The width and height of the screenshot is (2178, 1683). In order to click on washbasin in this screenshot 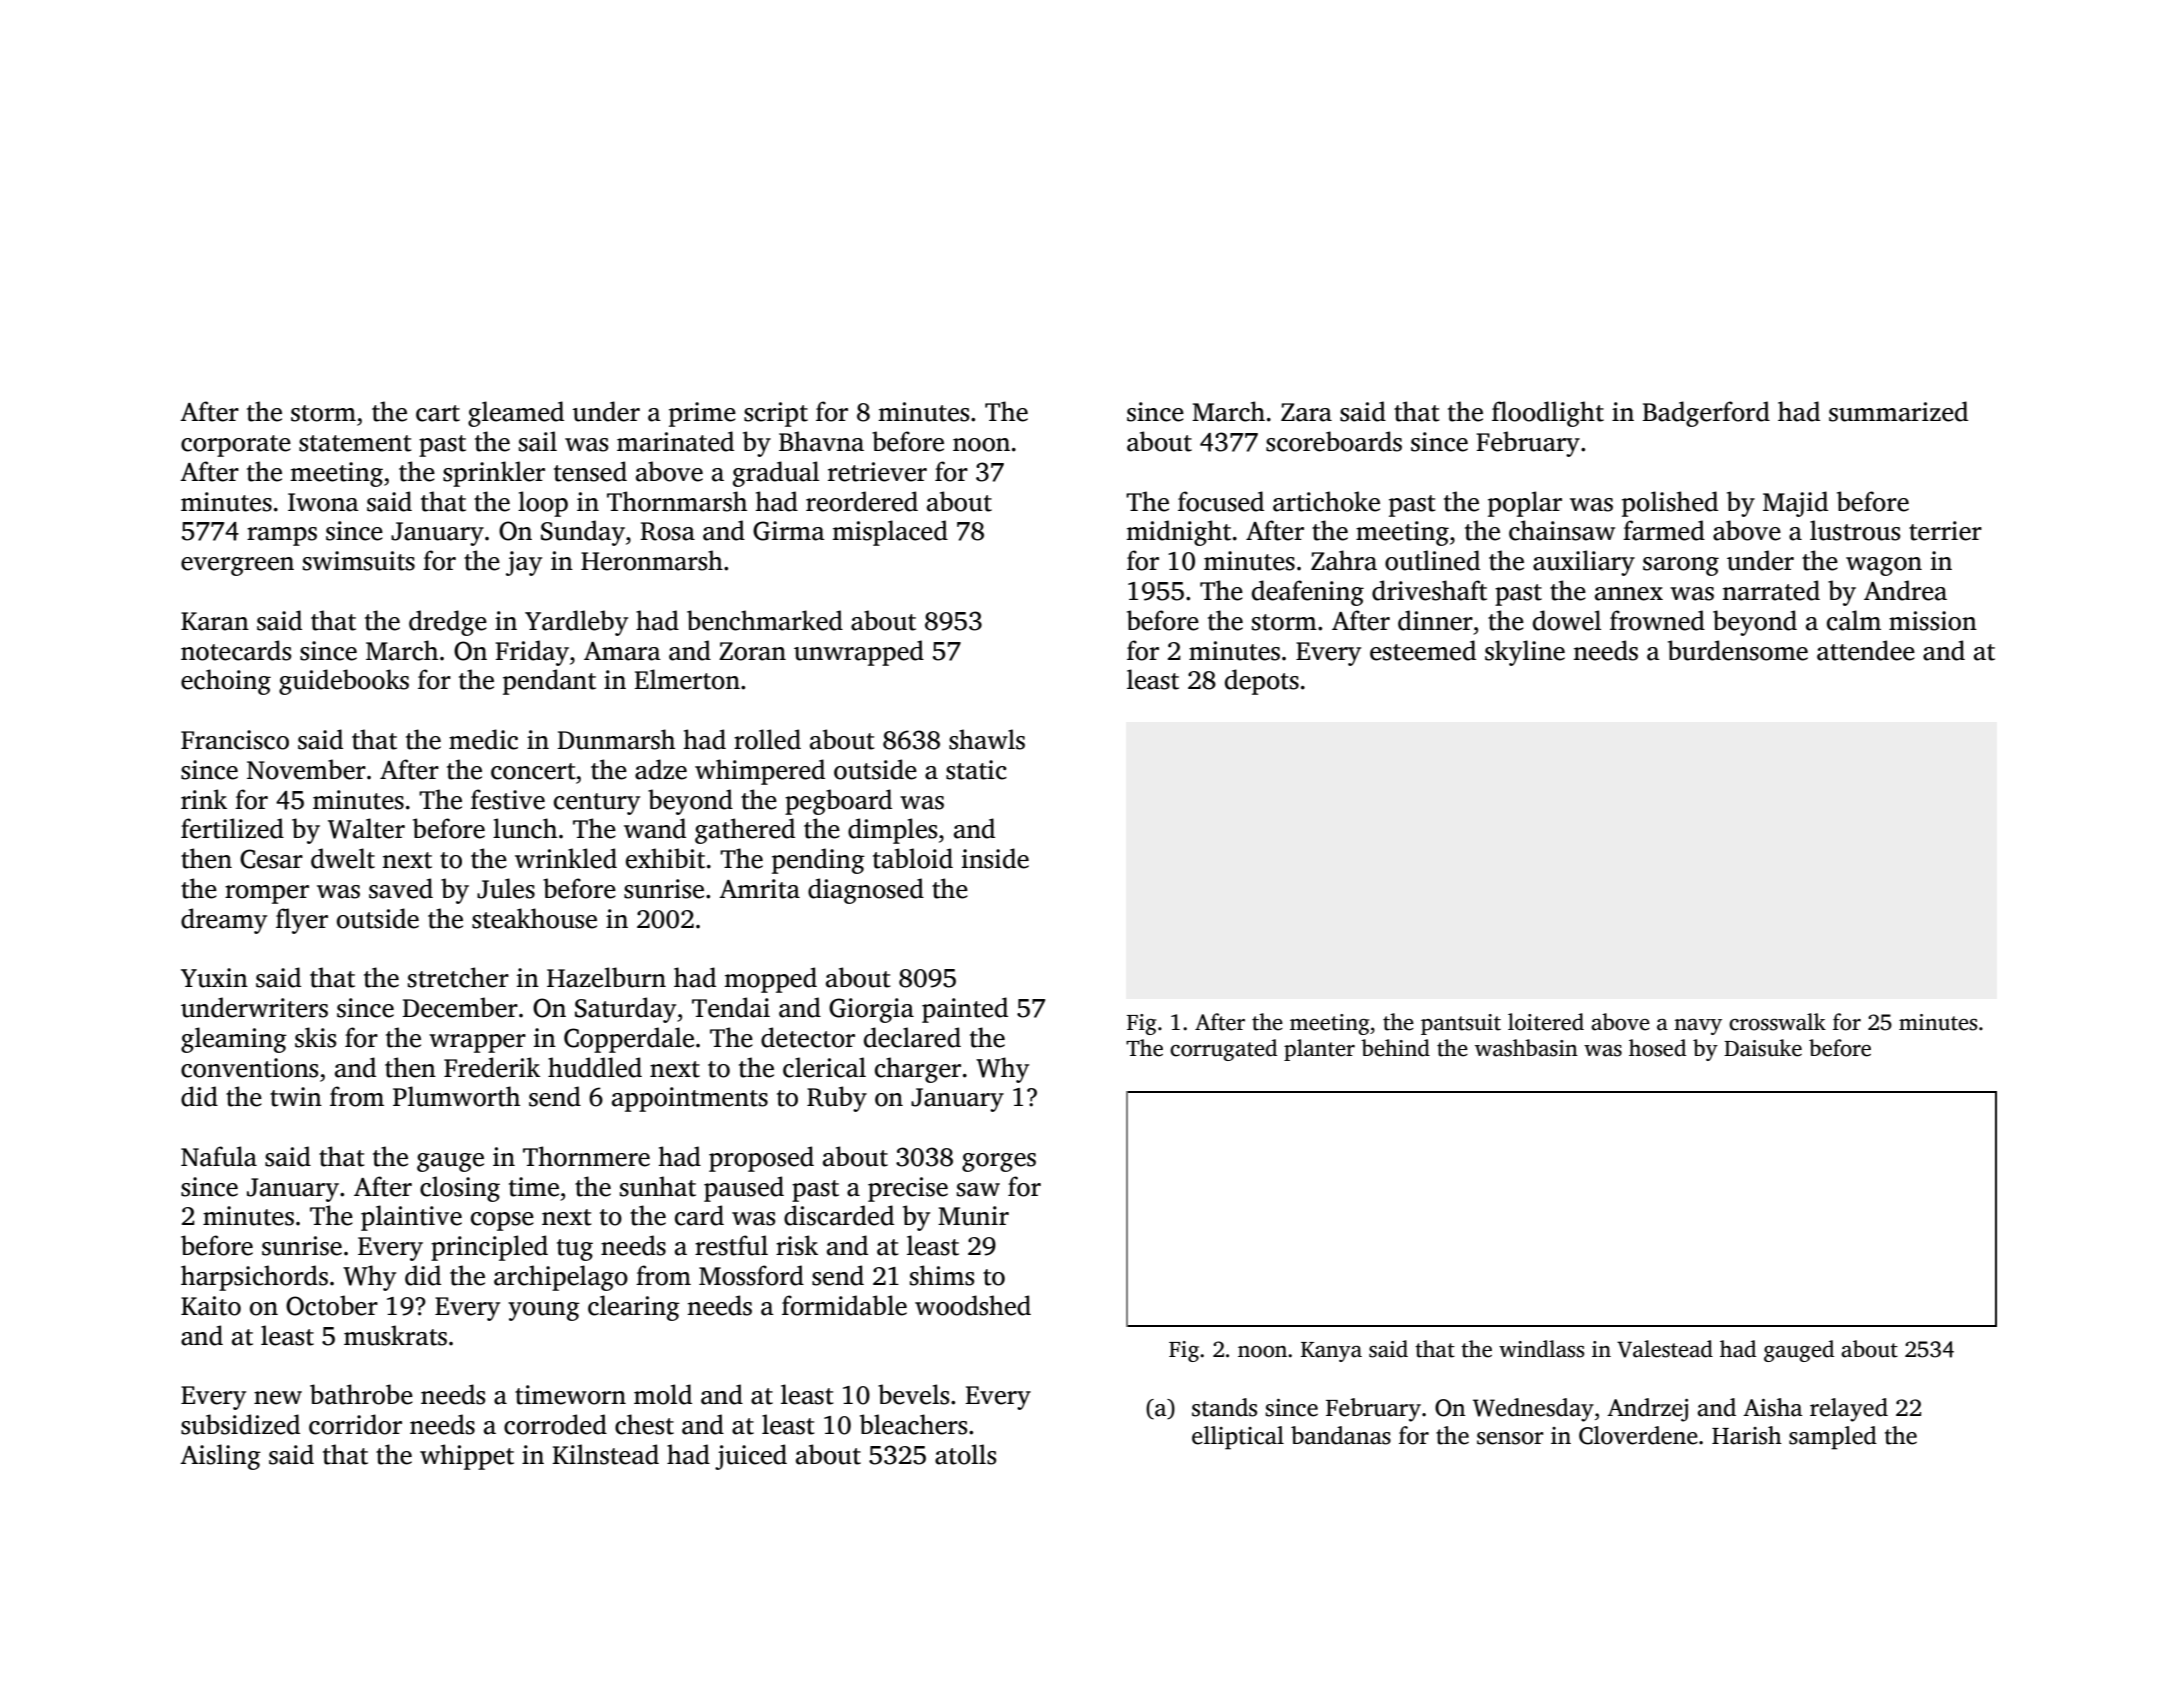, I will do `click(1526, 1048)`.
